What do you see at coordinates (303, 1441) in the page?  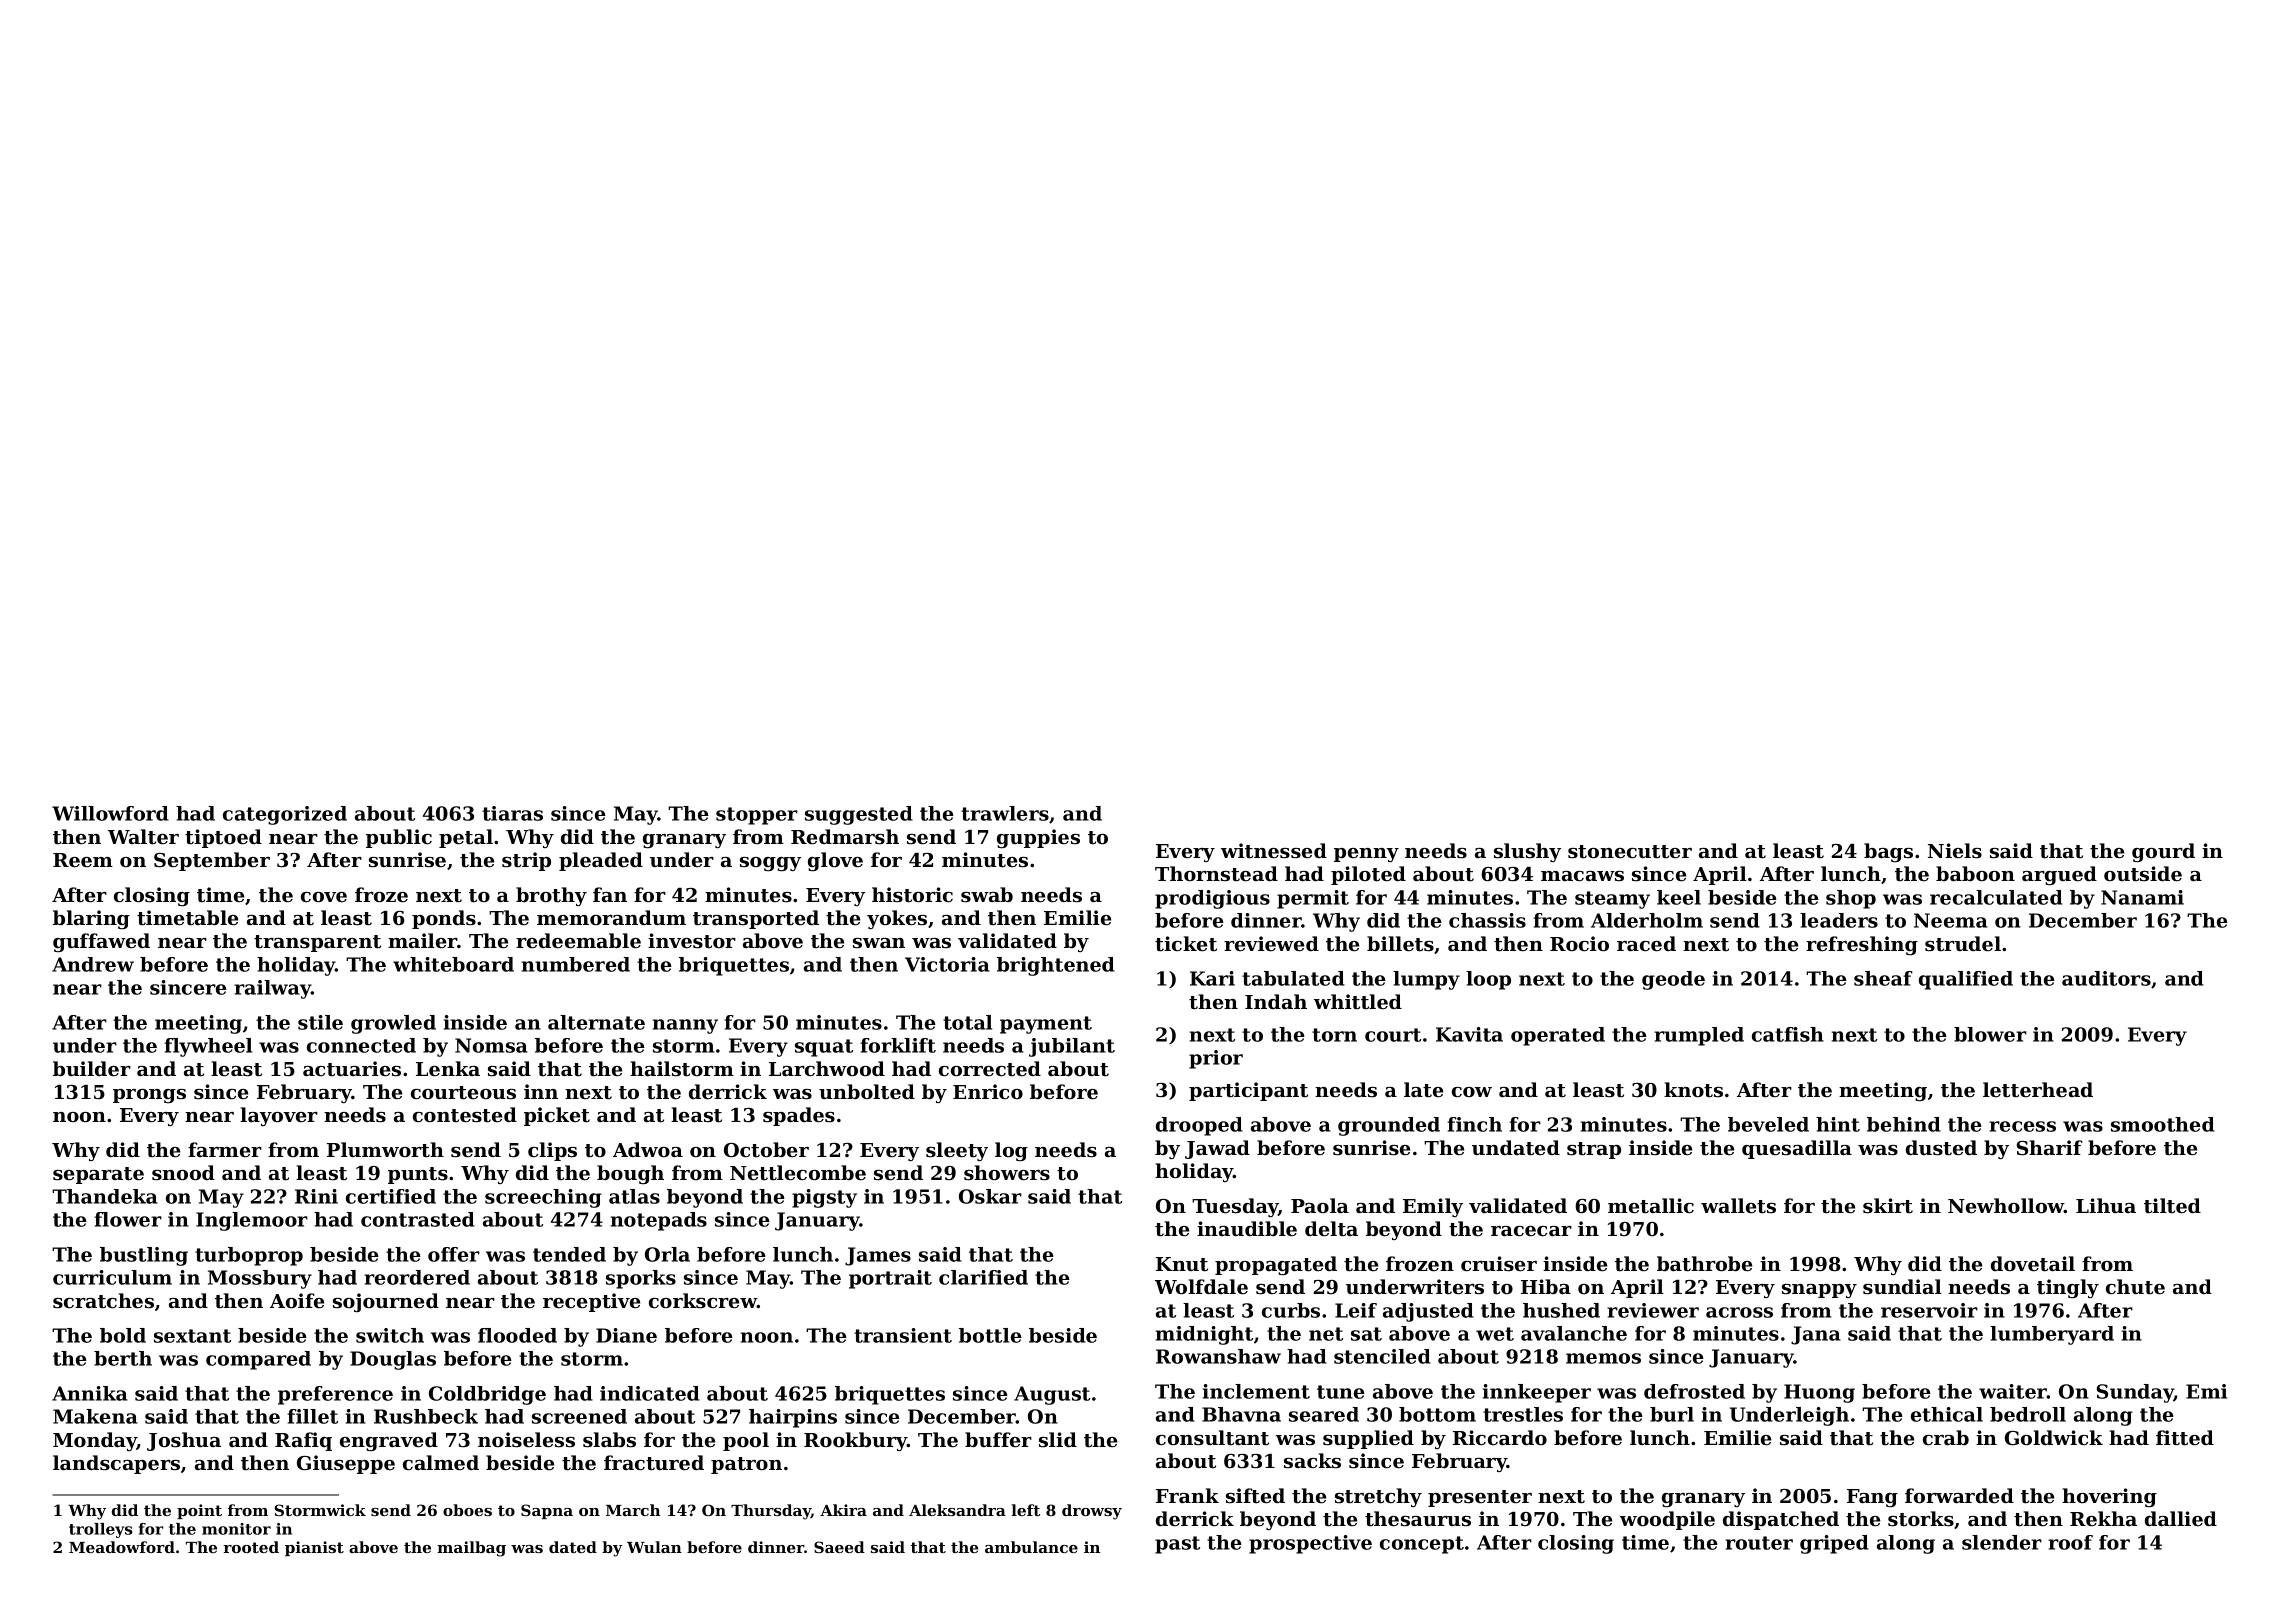 I see `Rafiq` at bounding box center [303, 1441].
